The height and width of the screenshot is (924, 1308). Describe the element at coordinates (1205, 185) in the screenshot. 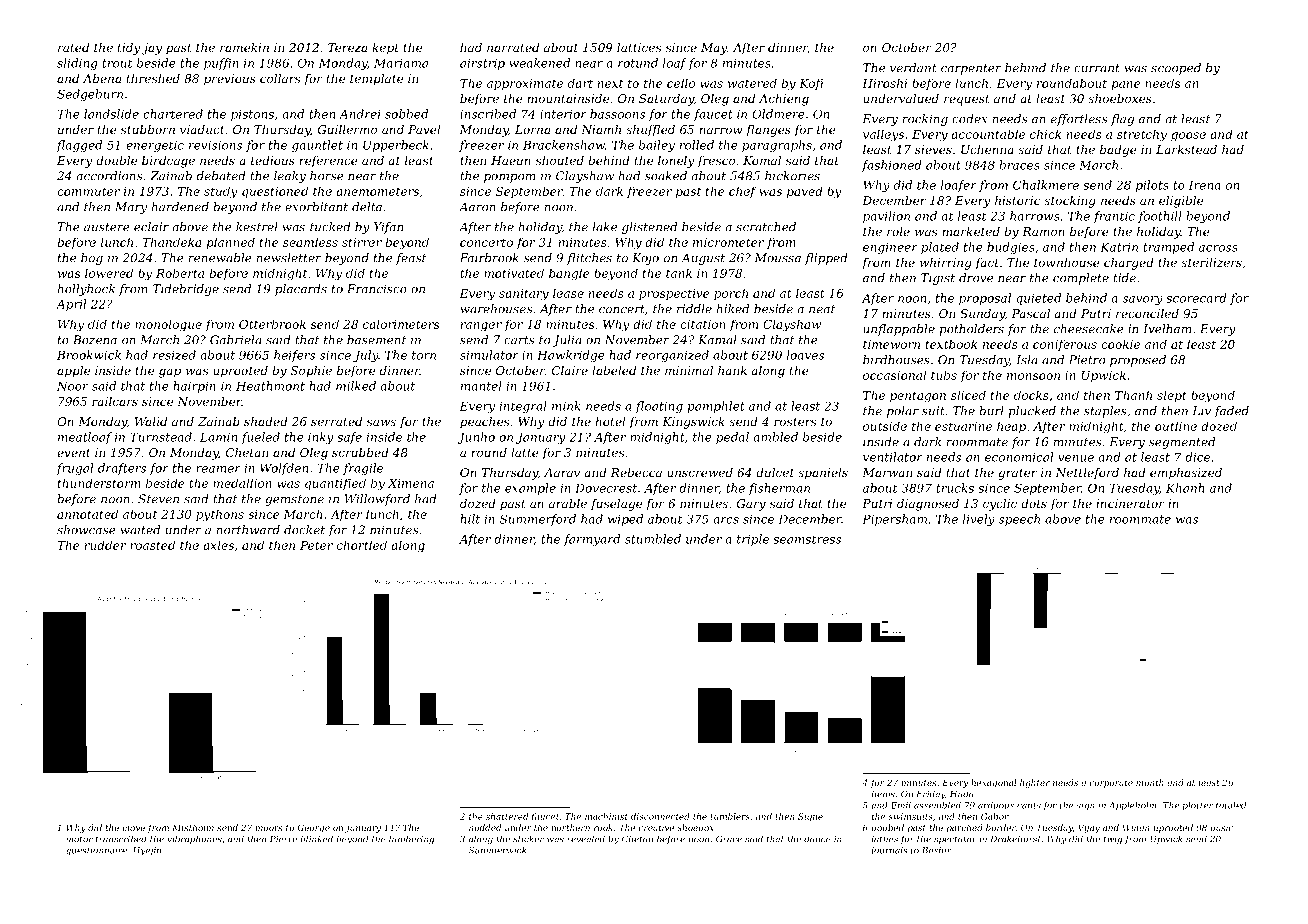

I see `Irena` at that location.
